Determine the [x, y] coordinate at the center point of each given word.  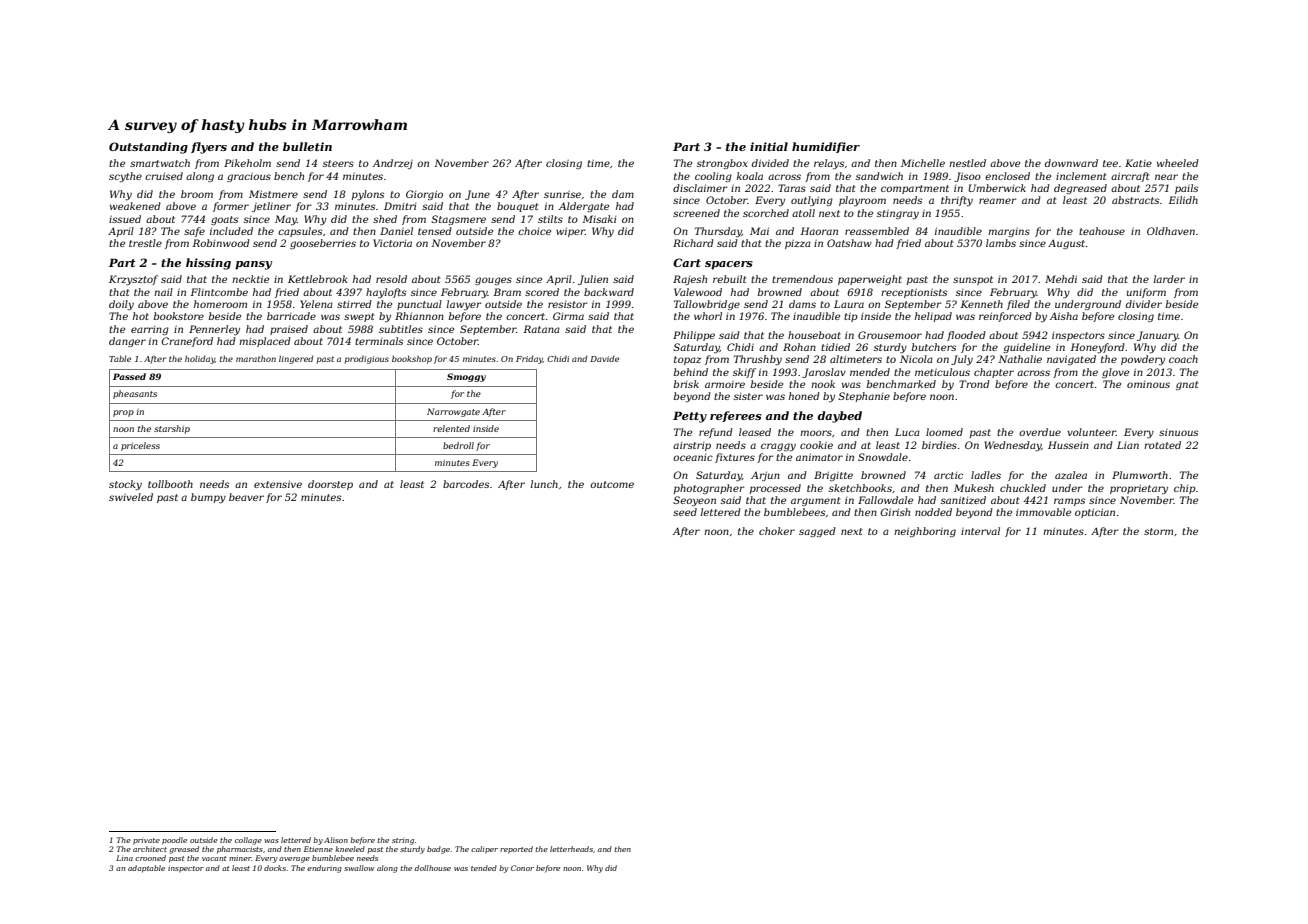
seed [685, 512]
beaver [246, 497]
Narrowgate [453, 412]
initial [769, 146]
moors [816, 433]
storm [1158, 531]
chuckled [1023, 488]
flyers [209, 148]
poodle [174, 841]
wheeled [1178, 163]
